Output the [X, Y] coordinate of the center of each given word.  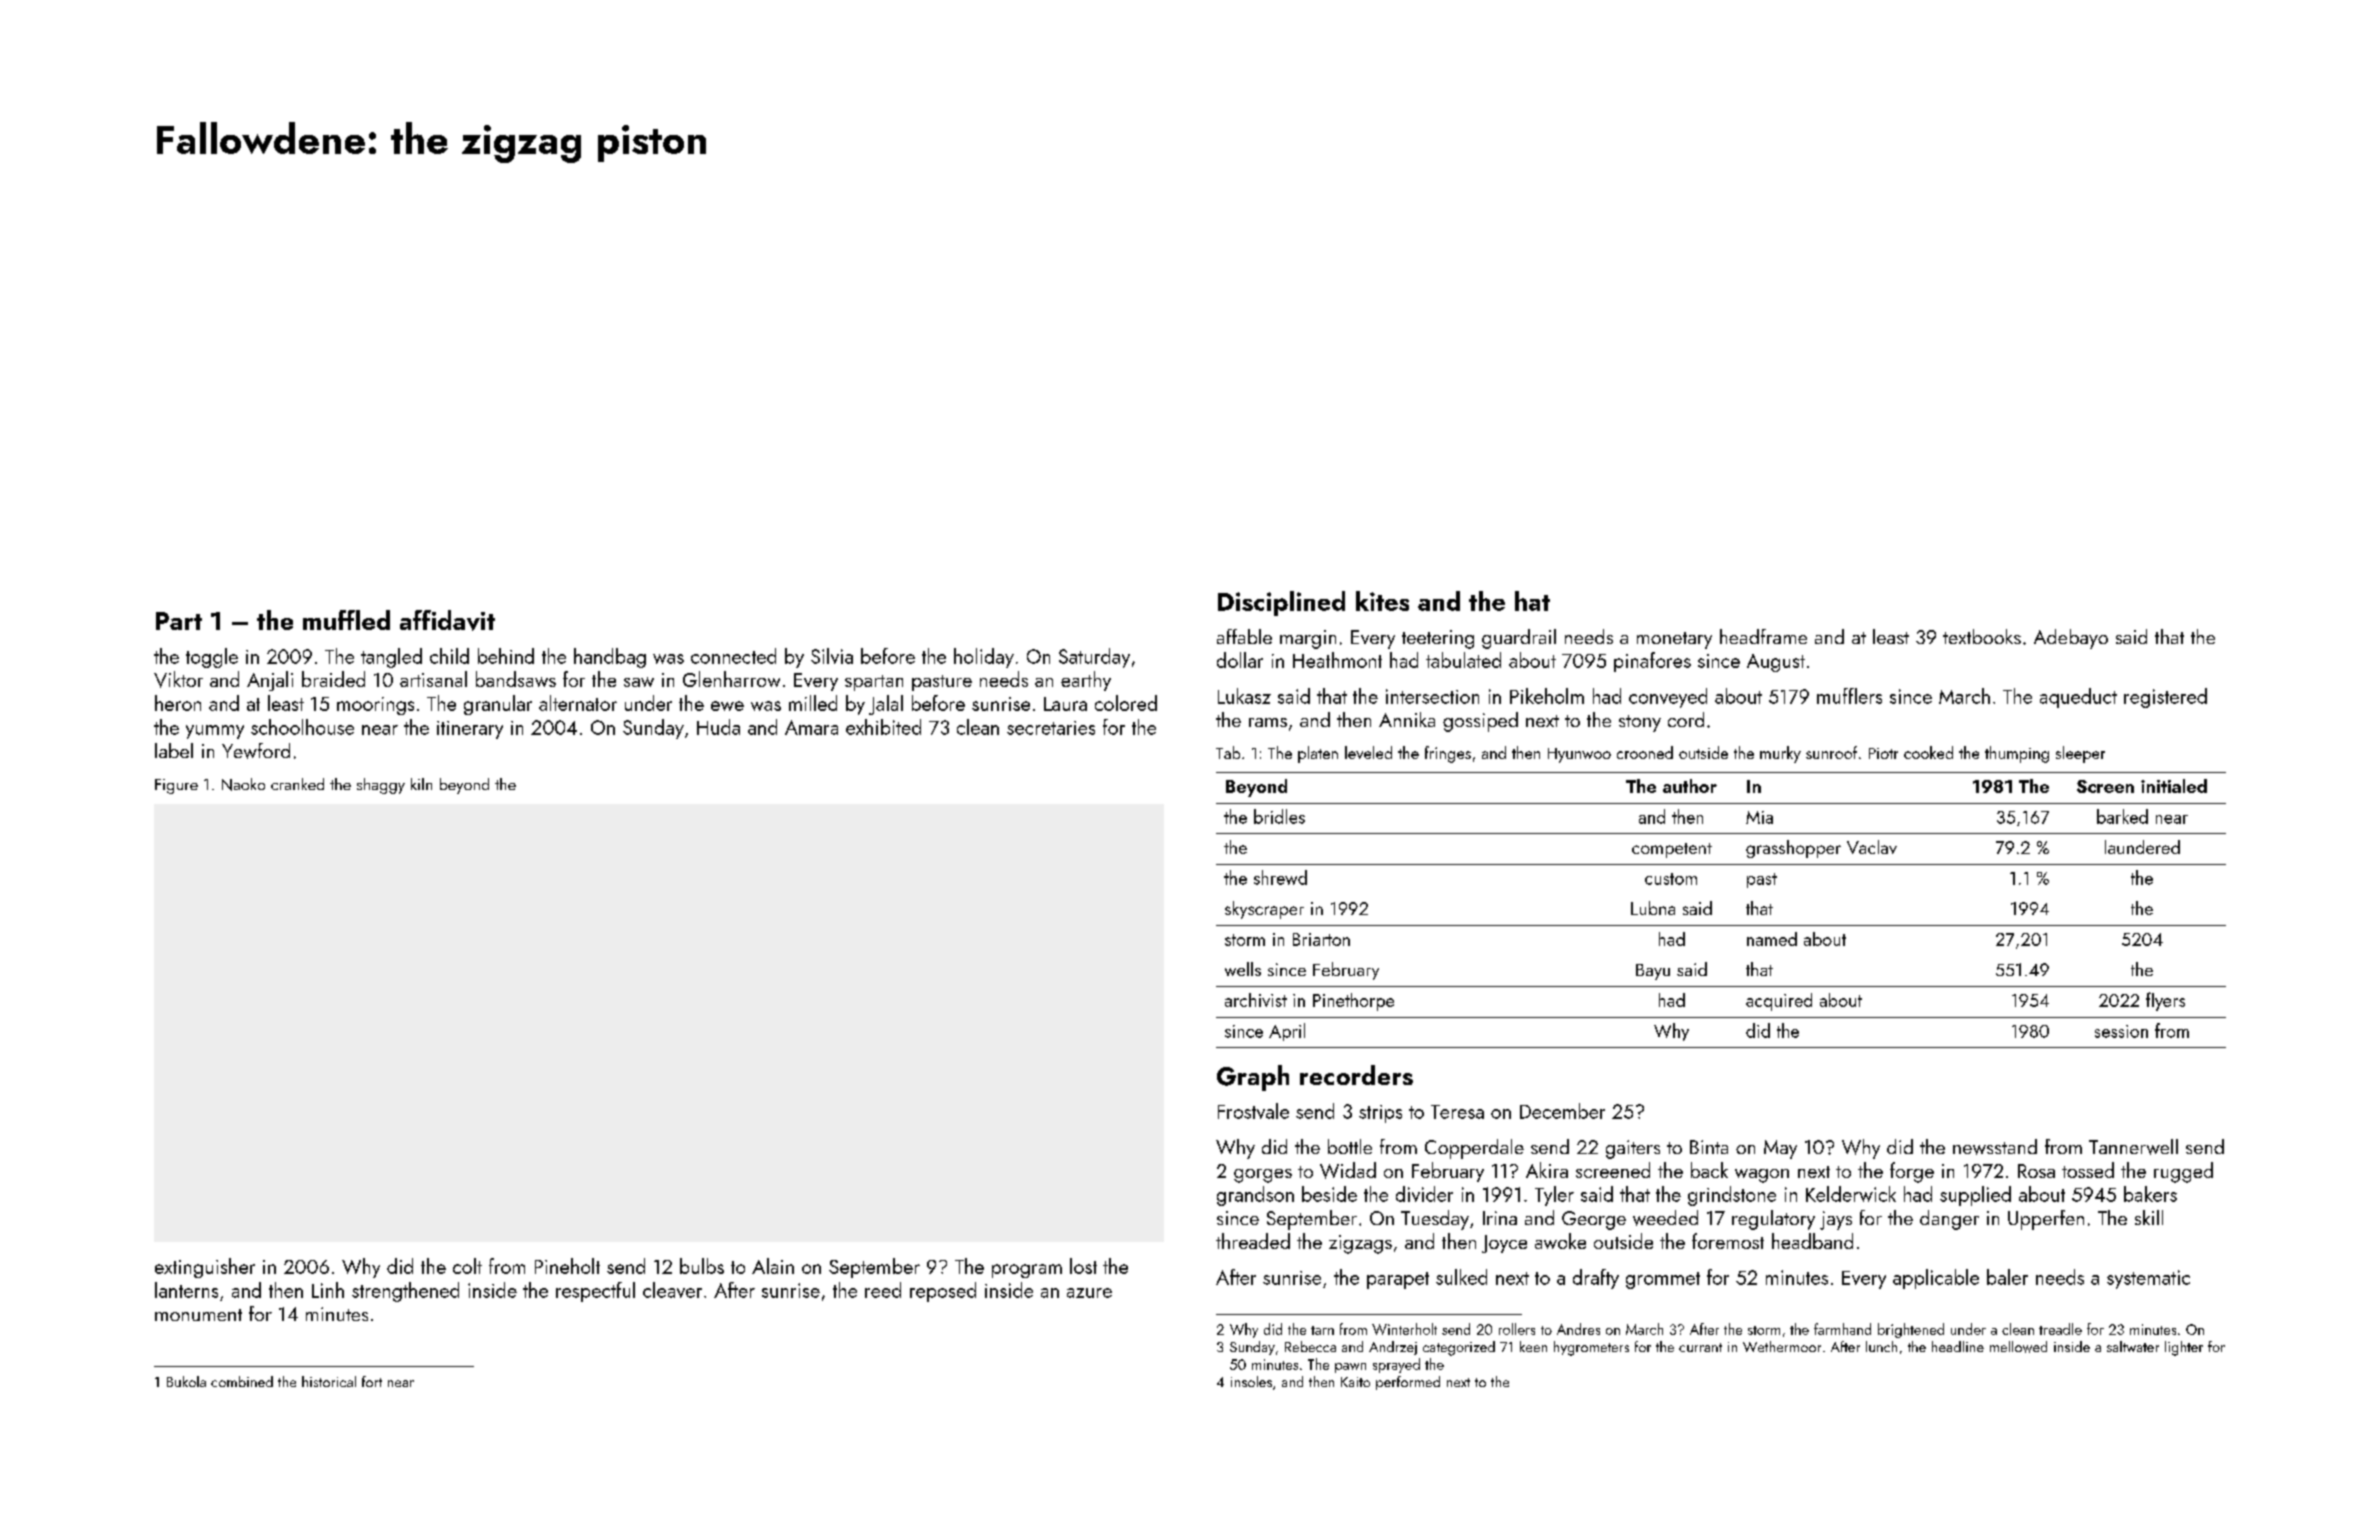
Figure [176, 786]
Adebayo [2071, 639]
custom [1671, 879]
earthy [1086, 681]
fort [372, 1381]
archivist [1256, 1000]
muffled [346, 620]
